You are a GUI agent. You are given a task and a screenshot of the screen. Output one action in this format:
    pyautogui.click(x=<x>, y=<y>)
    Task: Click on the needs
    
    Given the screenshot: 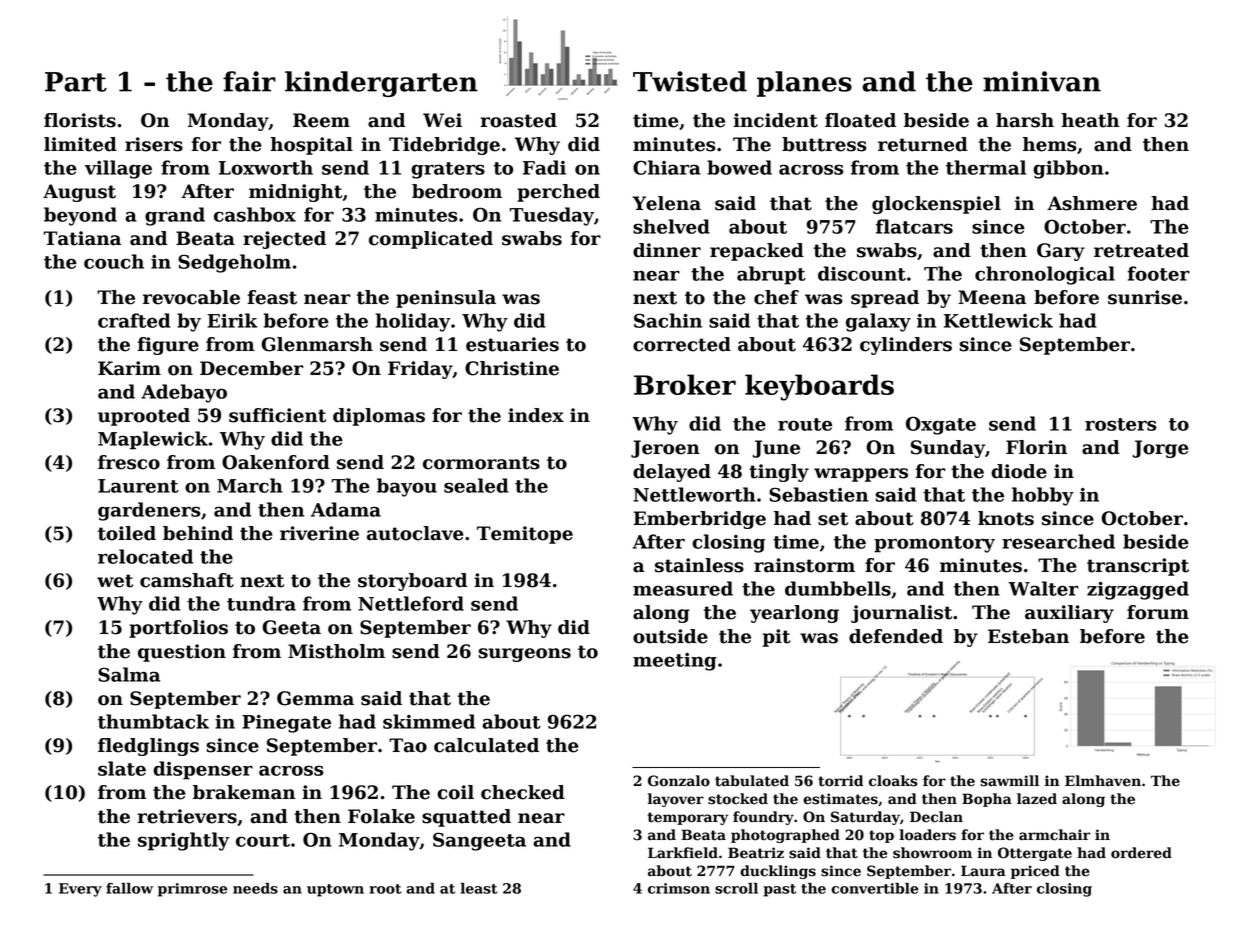 What is the action you would take?
    pyautogui.click(x=255, y=888)
